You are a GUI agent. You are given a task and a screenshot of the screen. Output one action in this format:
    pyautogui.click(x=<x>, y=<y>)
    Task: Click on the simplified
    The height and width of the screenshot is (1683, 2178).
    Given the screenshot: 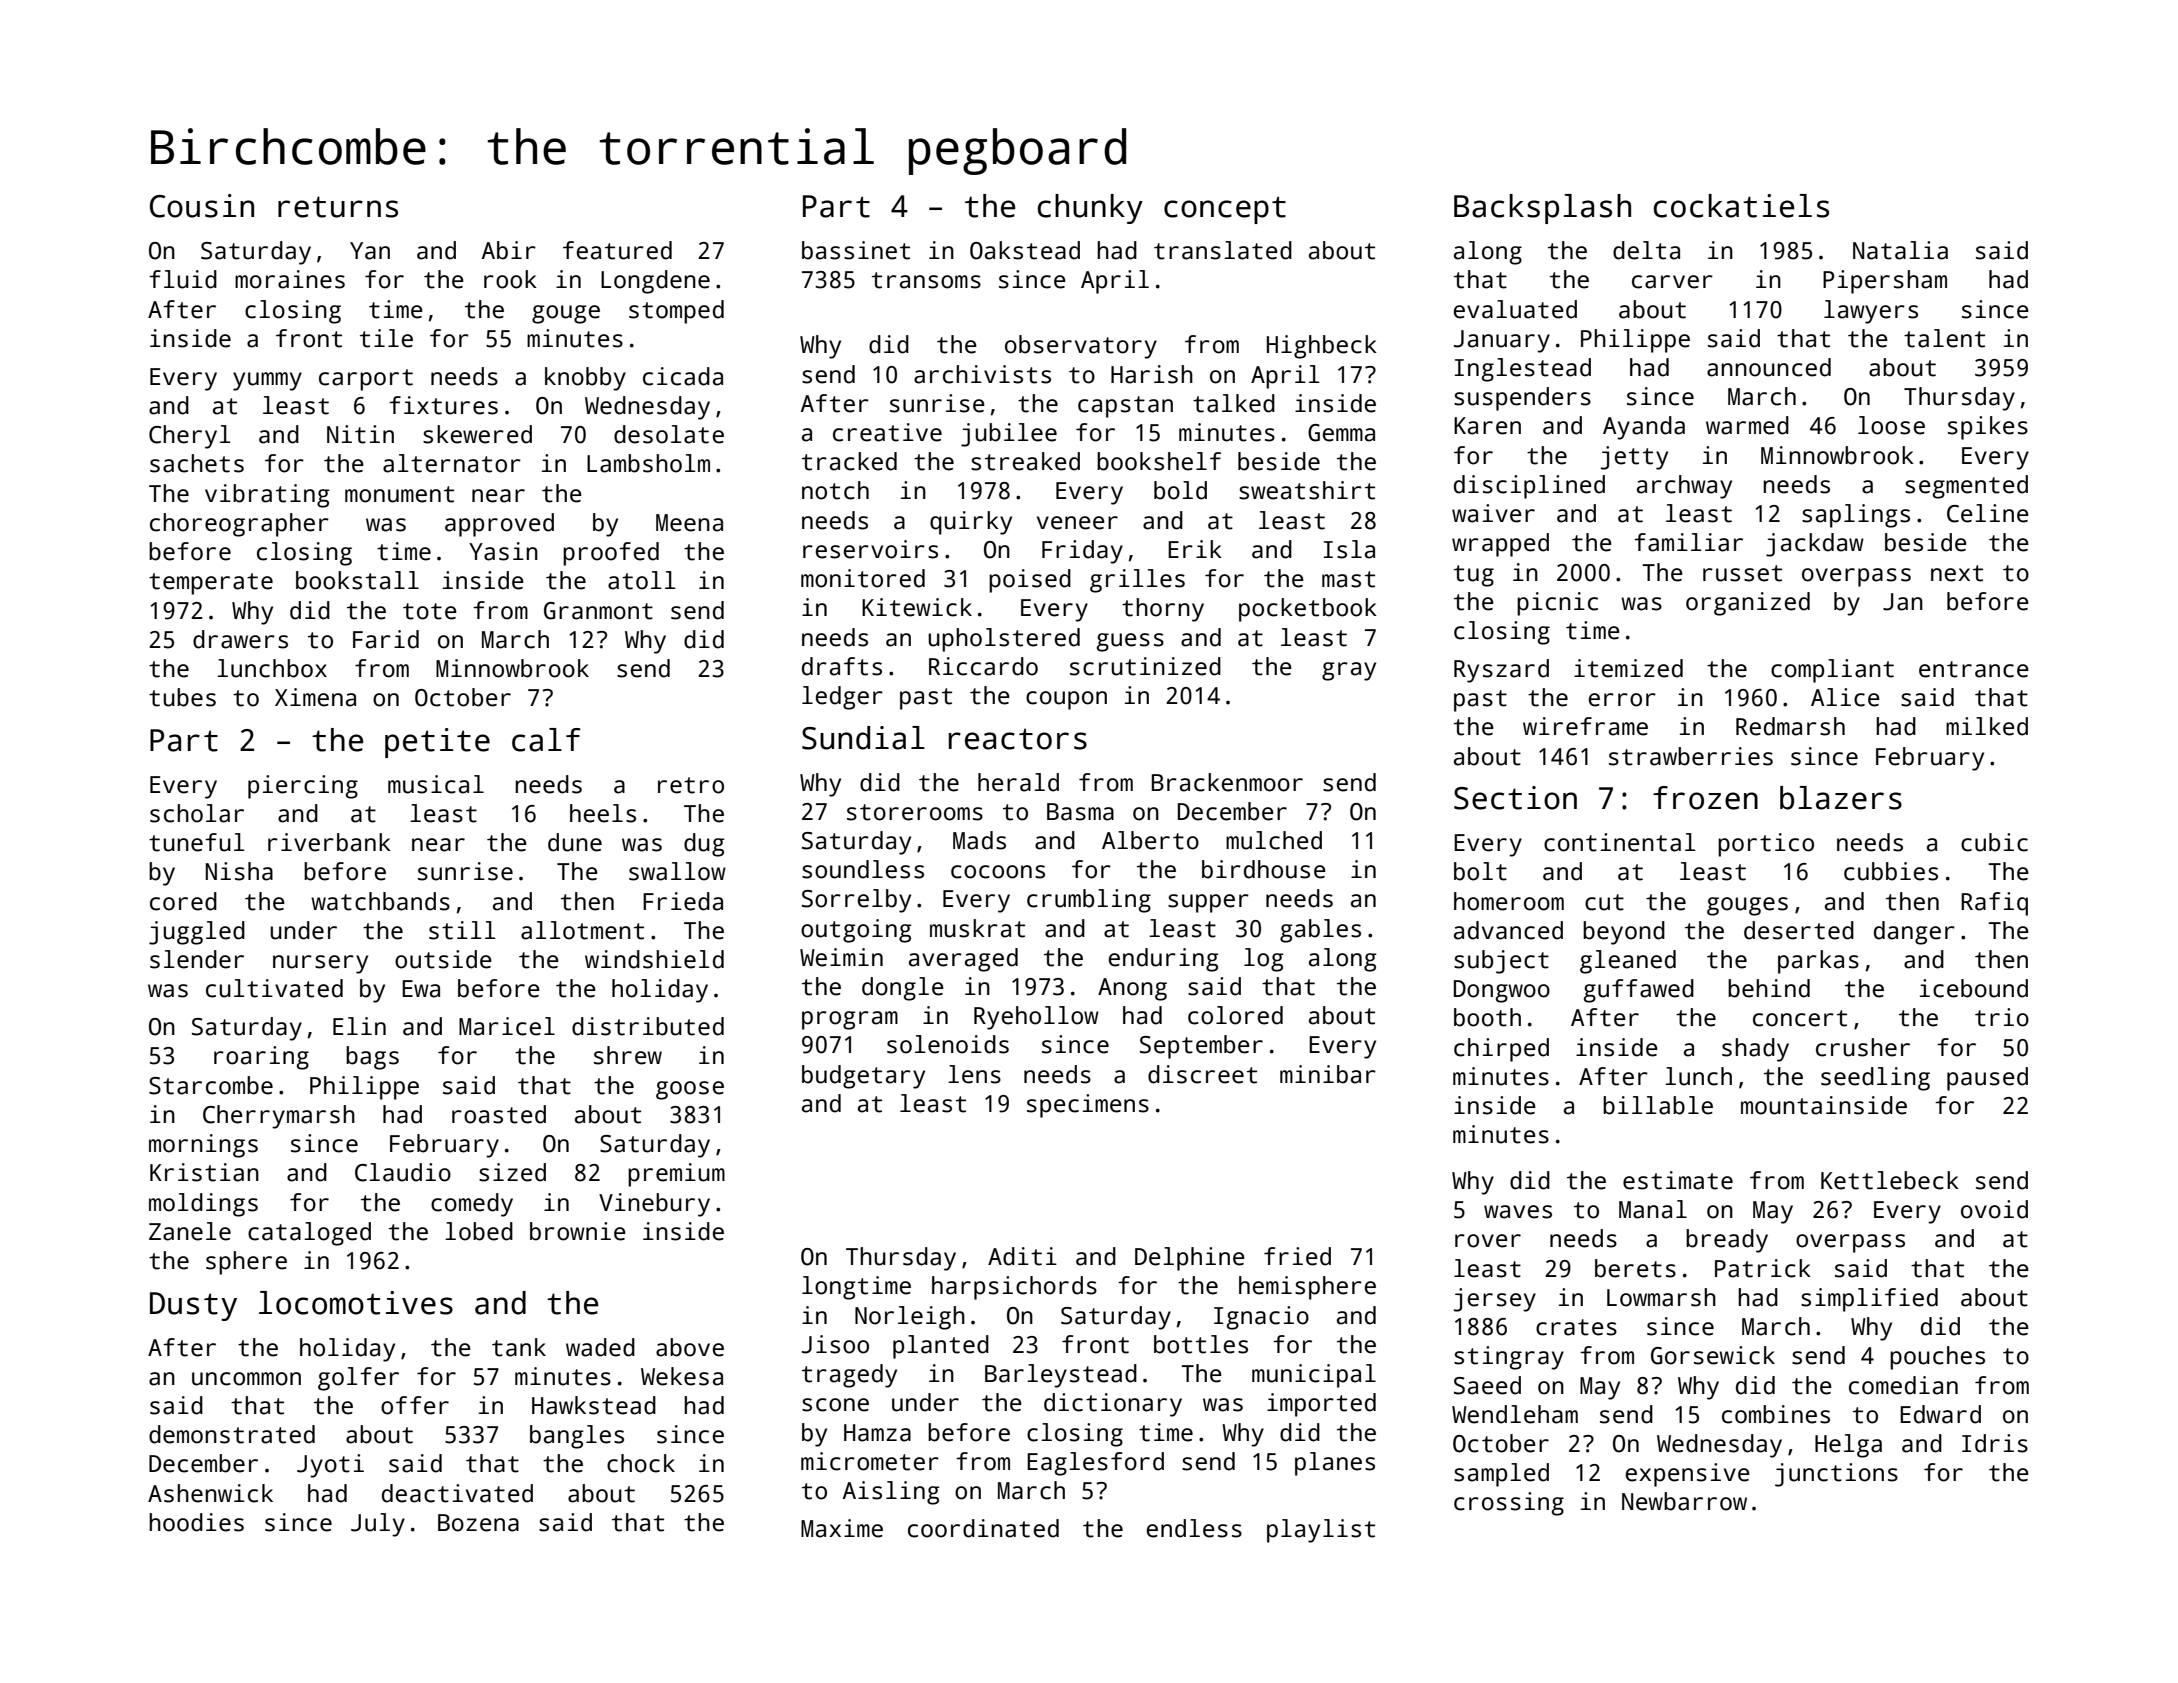 What is the action you would take?
    pyautogui.click(x=1869, y=1300)
